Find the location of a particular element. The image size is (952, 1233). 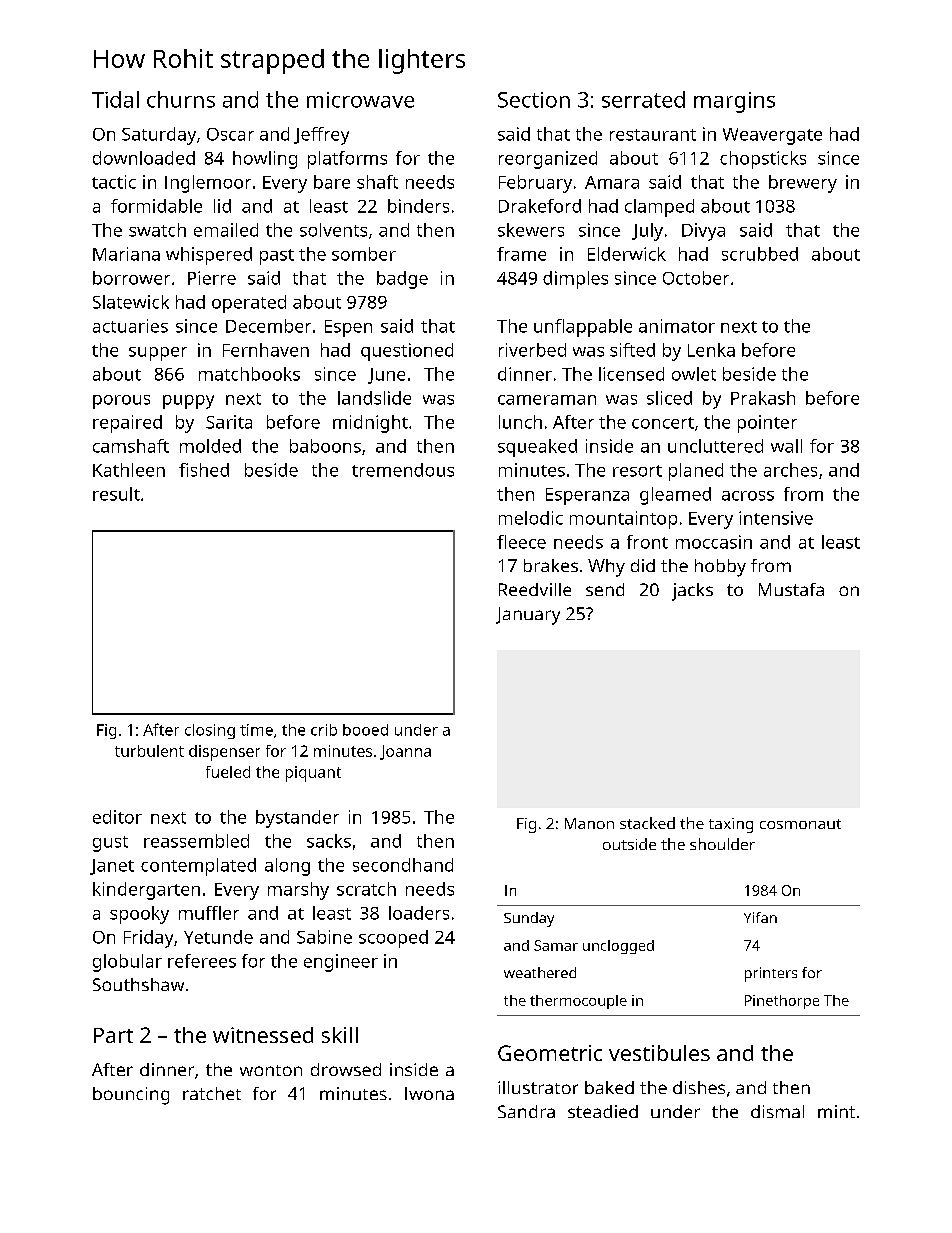

microwave is located at coordinates (360, 100).
